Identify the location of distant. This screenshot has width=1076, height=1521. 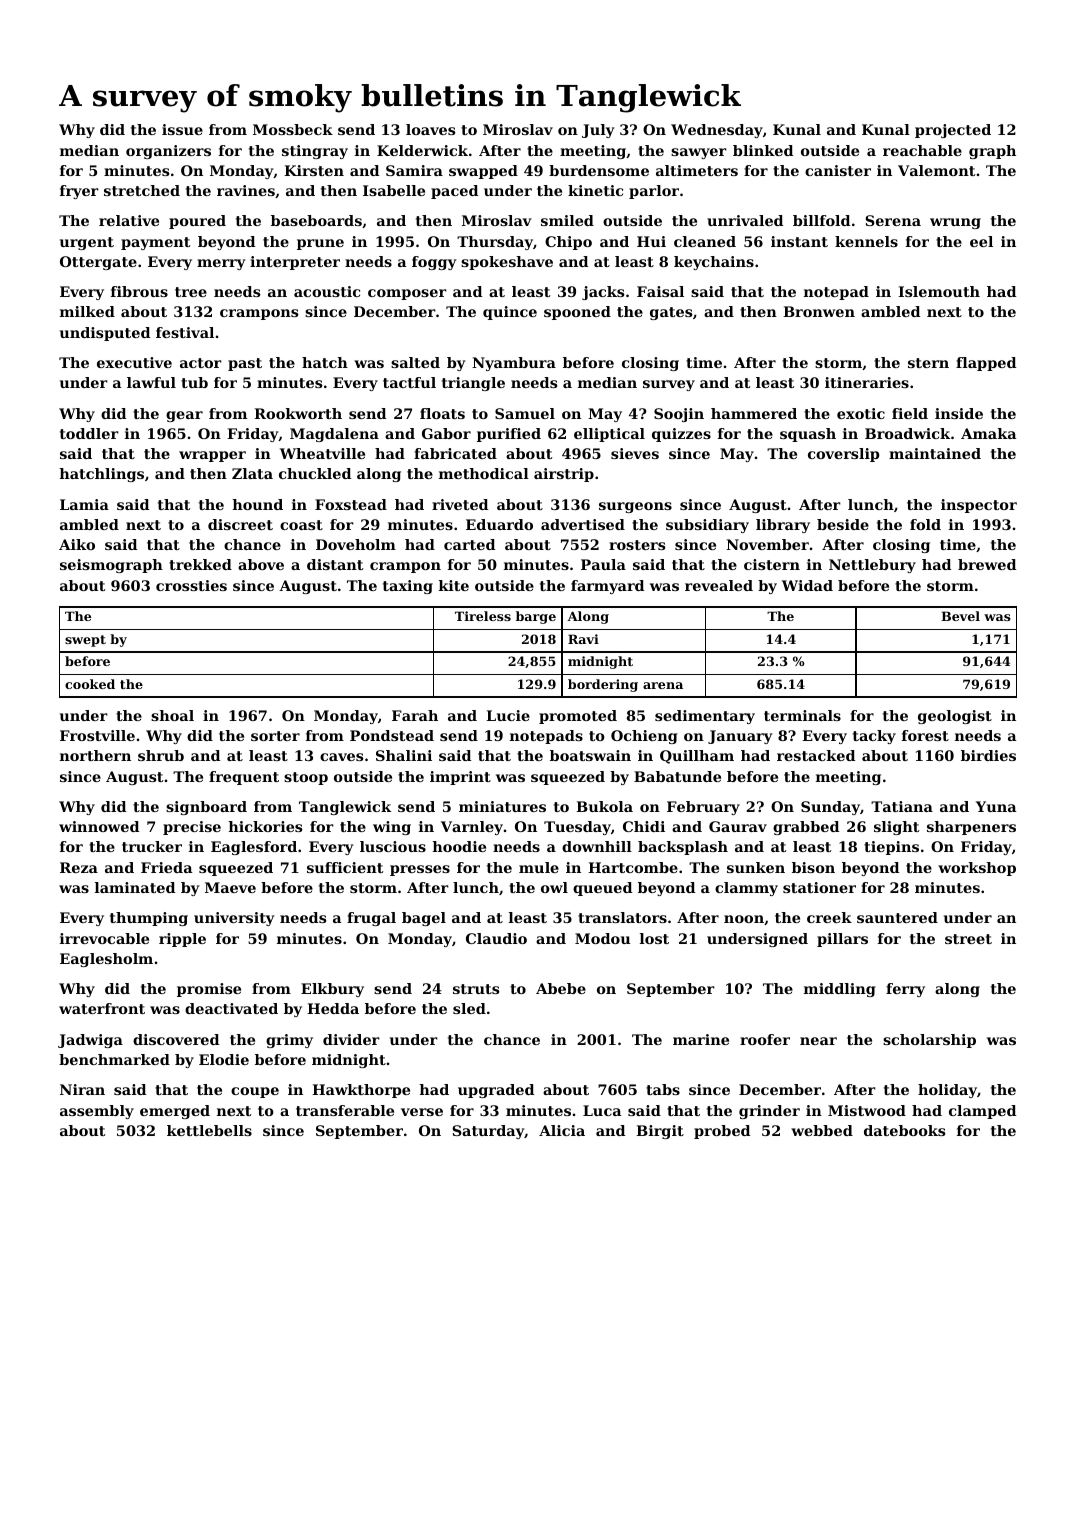
(335, 564).
